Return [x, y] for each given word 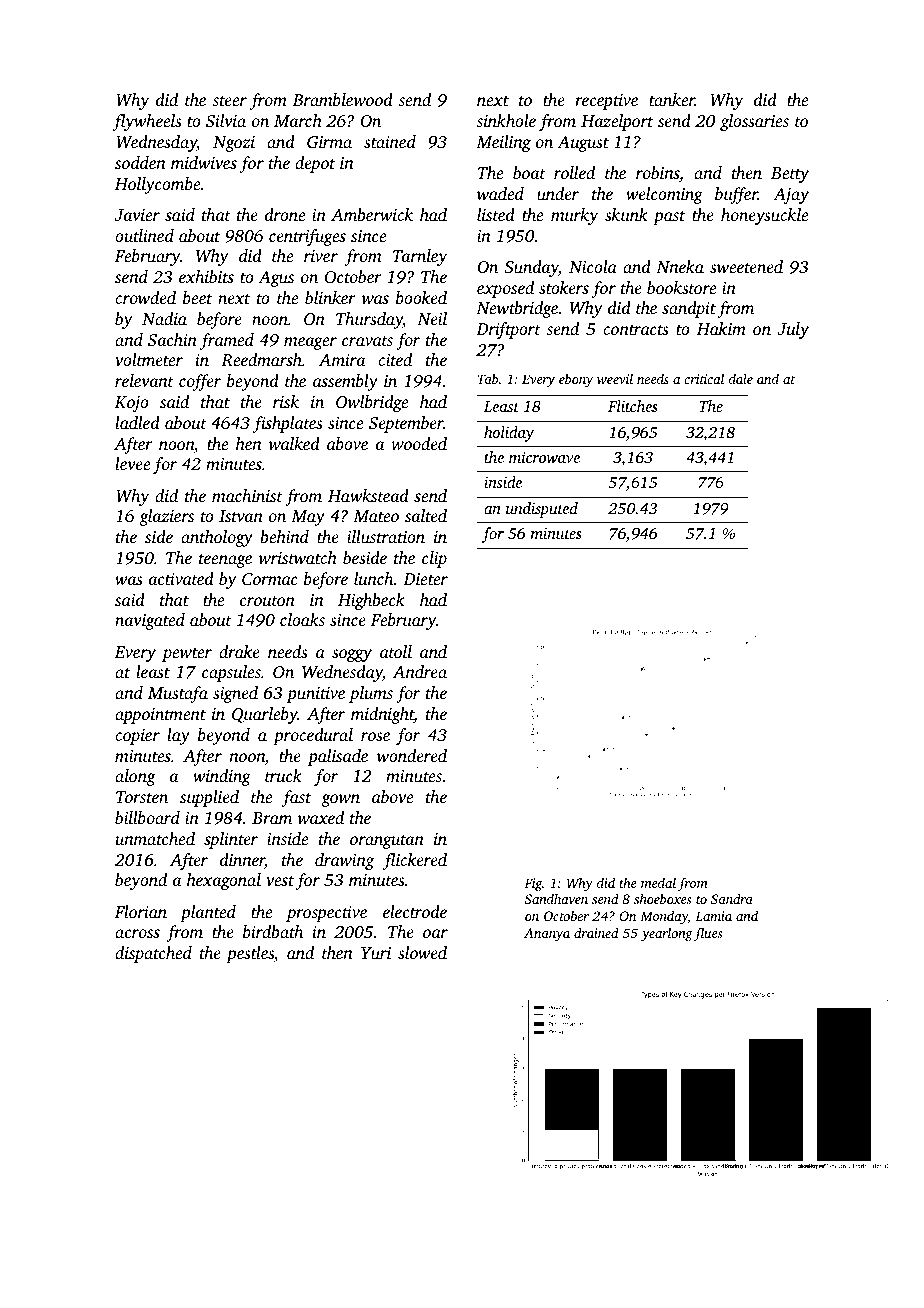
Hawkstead [368, 495]
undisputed [542, 510]
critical [704, 378]
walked [294, 443]
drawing [344, 861]
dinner [242, 861]
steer [229, 101]
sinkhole [506, 120]
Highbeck [371, 601]
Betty [790, 175]
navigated [150, 621]
